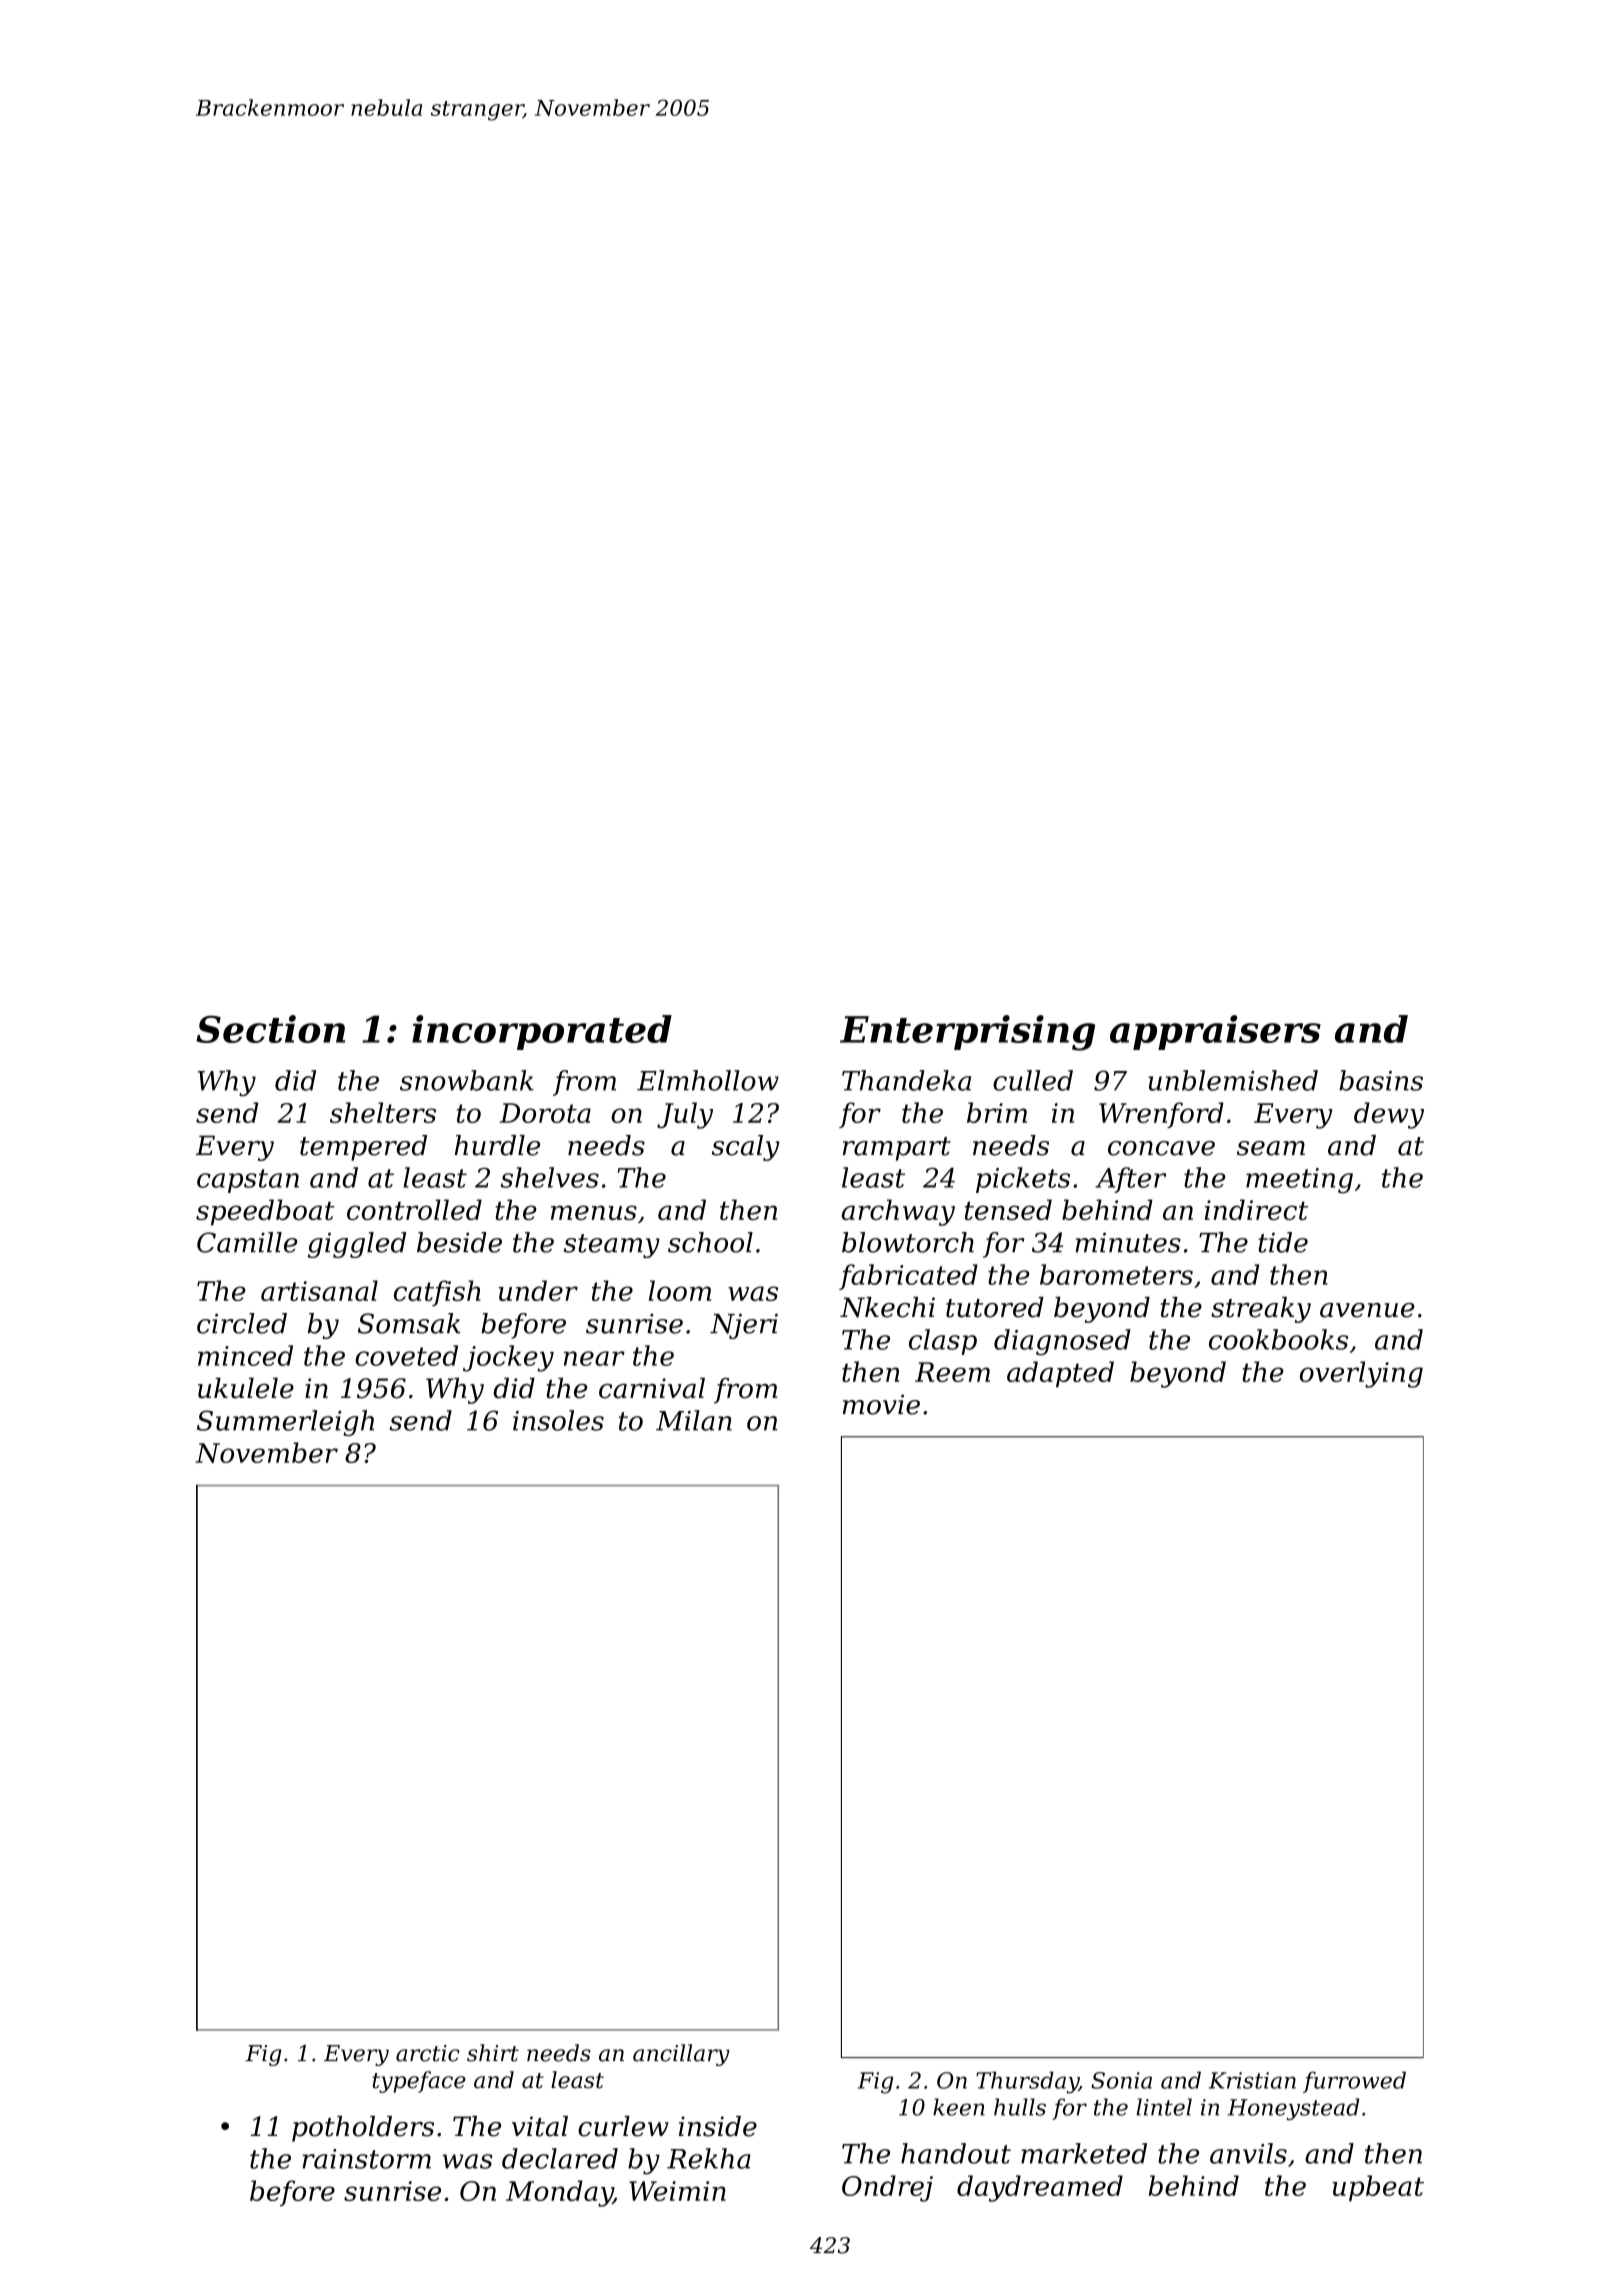 The height and width of the page is (2292, 1620). I want to click on upbeat, so click(1378, 2188).
